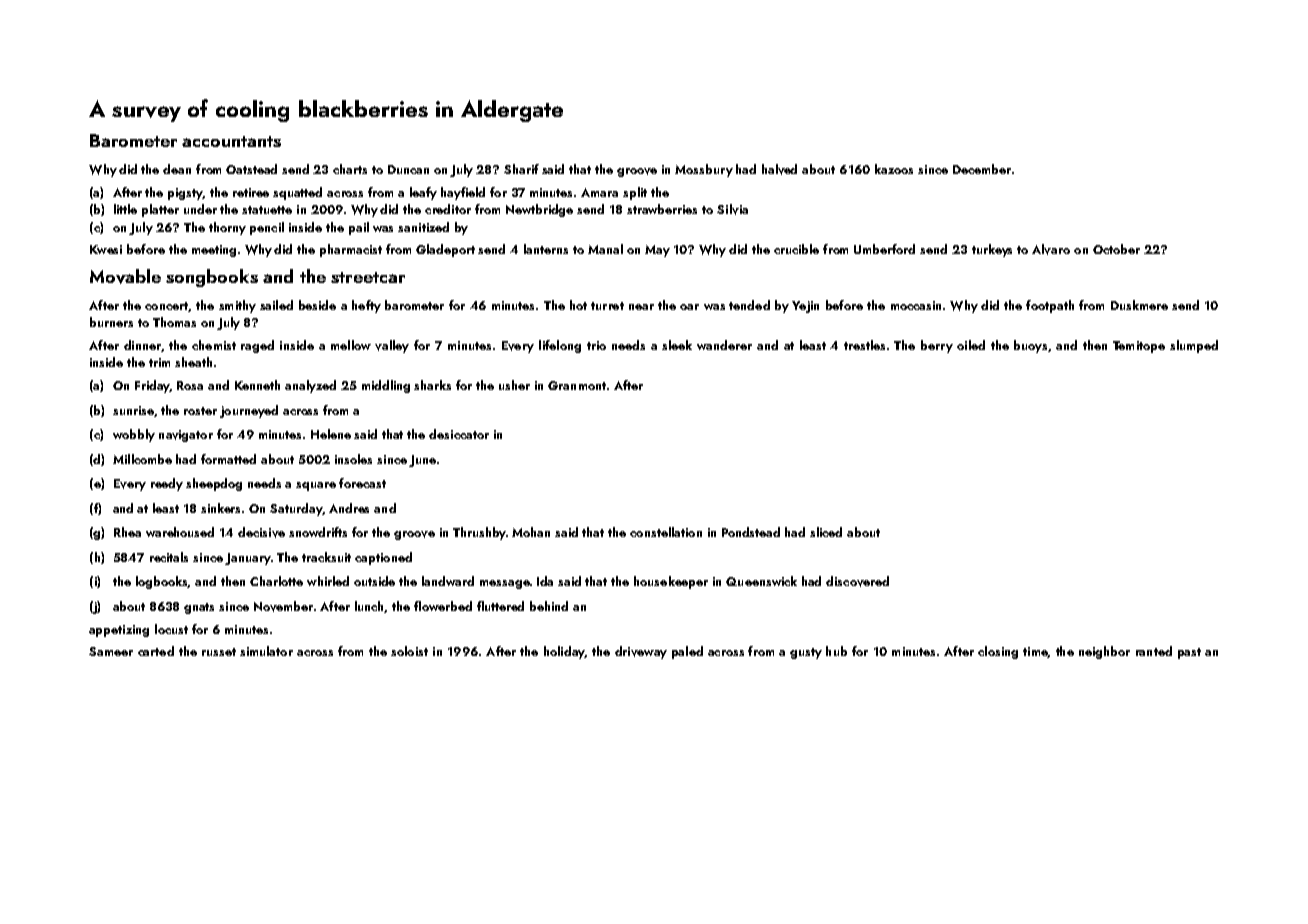 This page has width=1308, height=924. Describe the element at coordinates (779, 169) in the page. I see `halved` at that location.
